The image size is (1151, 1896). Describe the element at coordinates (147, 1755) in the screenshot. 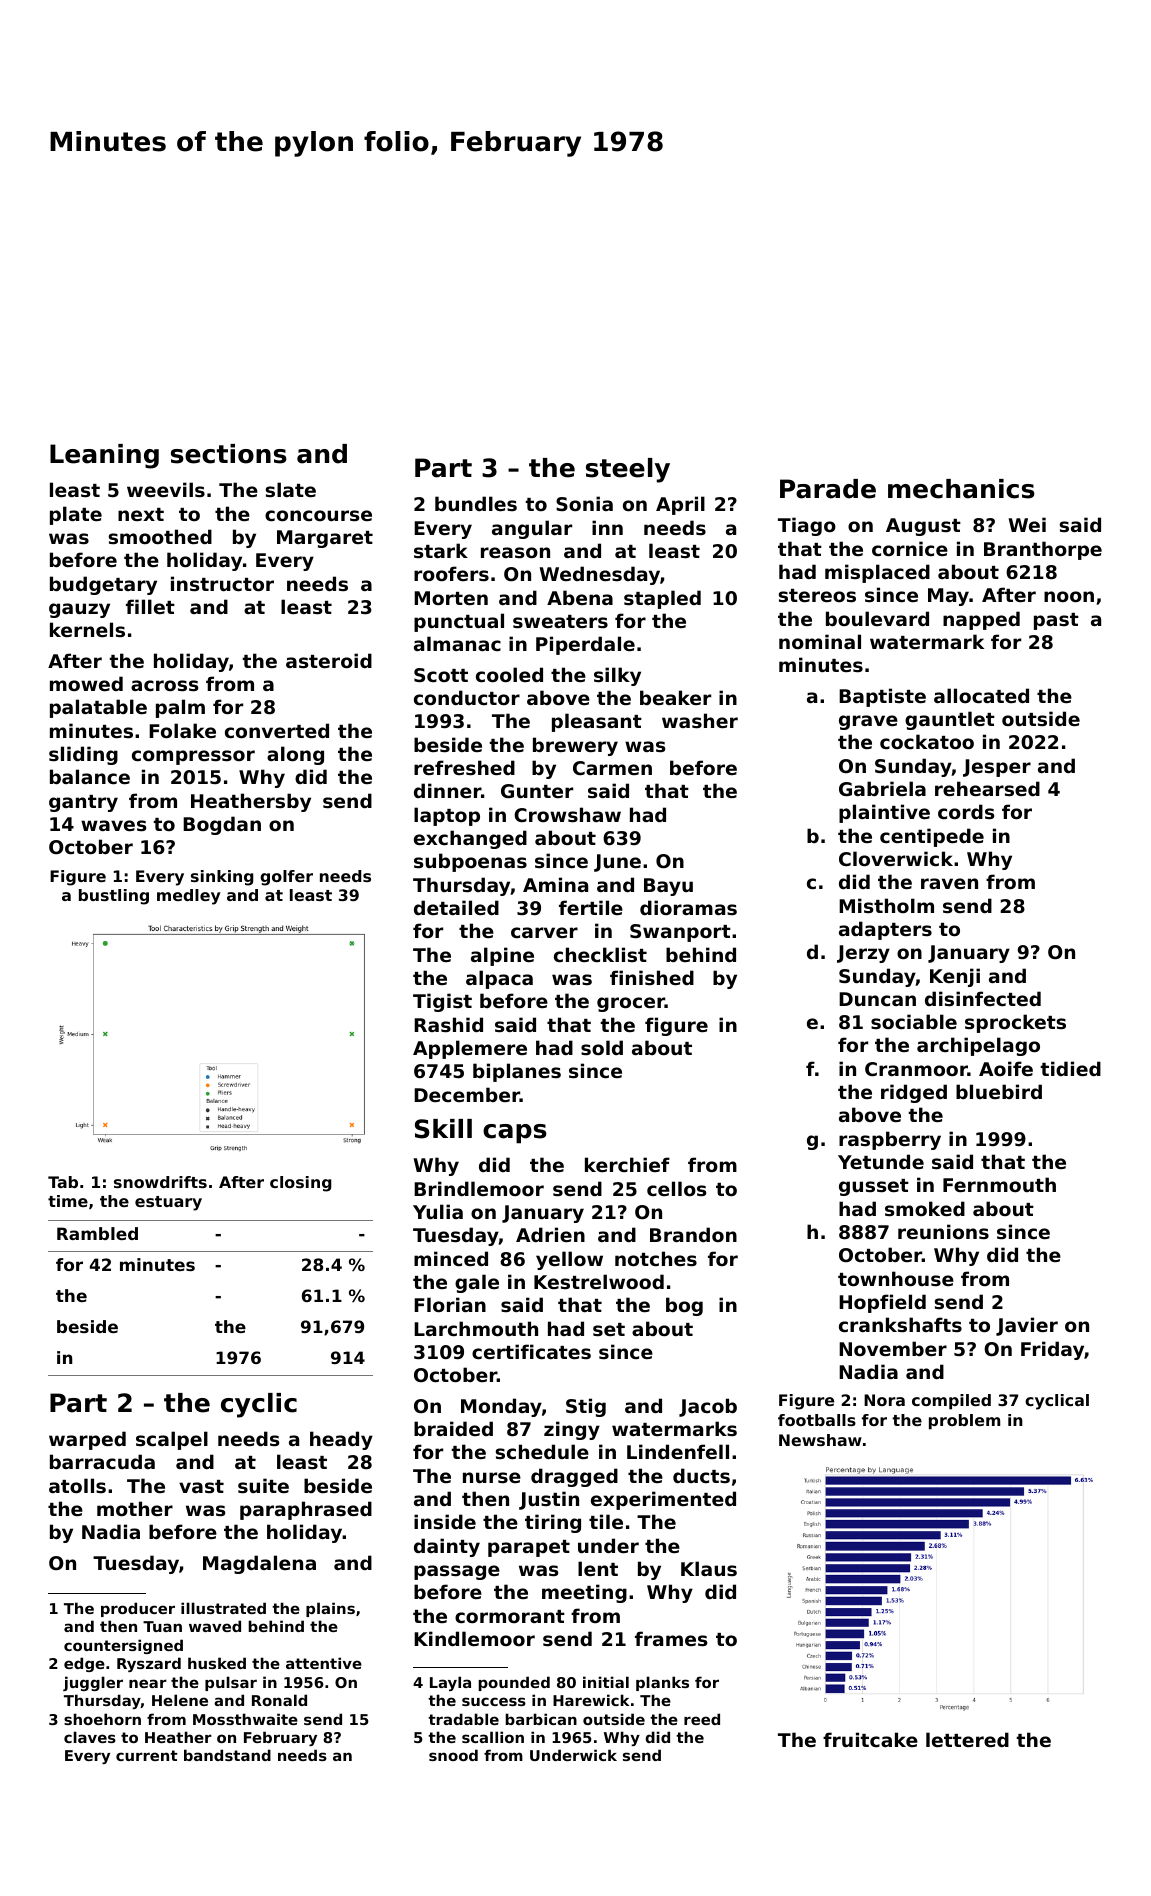

I see `current` at that location.
